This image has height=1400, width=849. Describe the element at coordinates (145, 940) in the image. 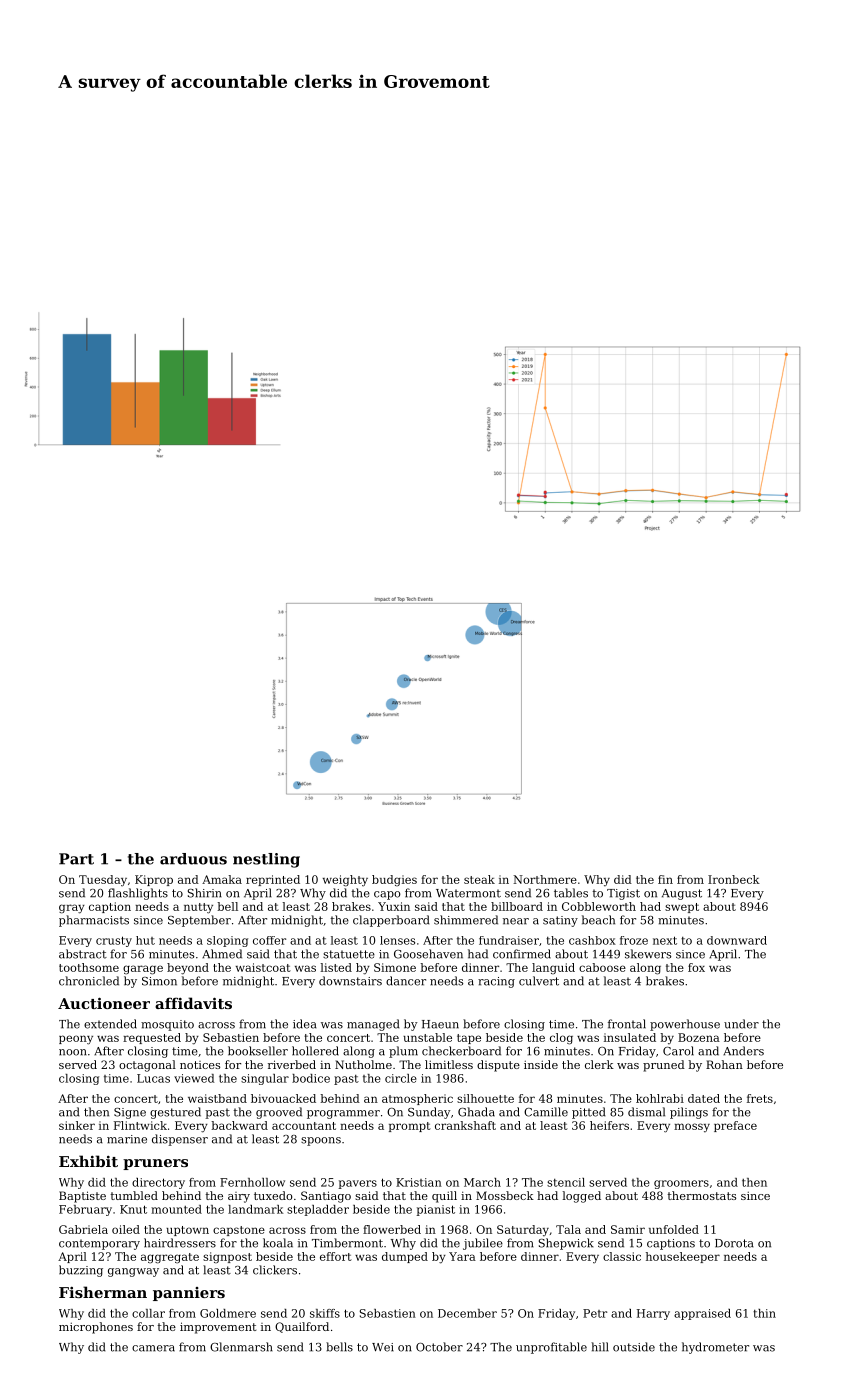

I see `hut` at that location.
